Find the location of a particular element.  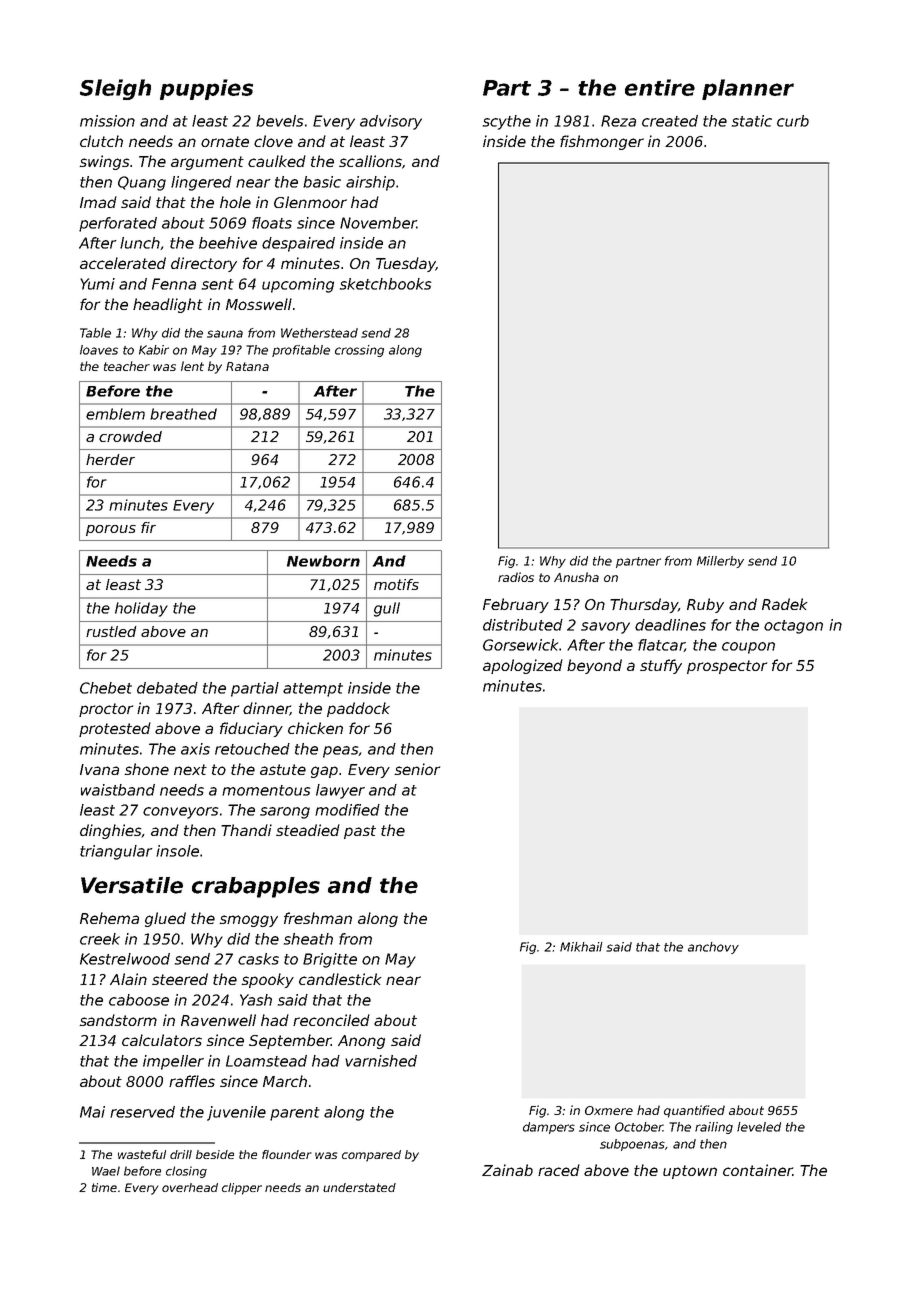

Newborn is located at coordinates (323, 561).
